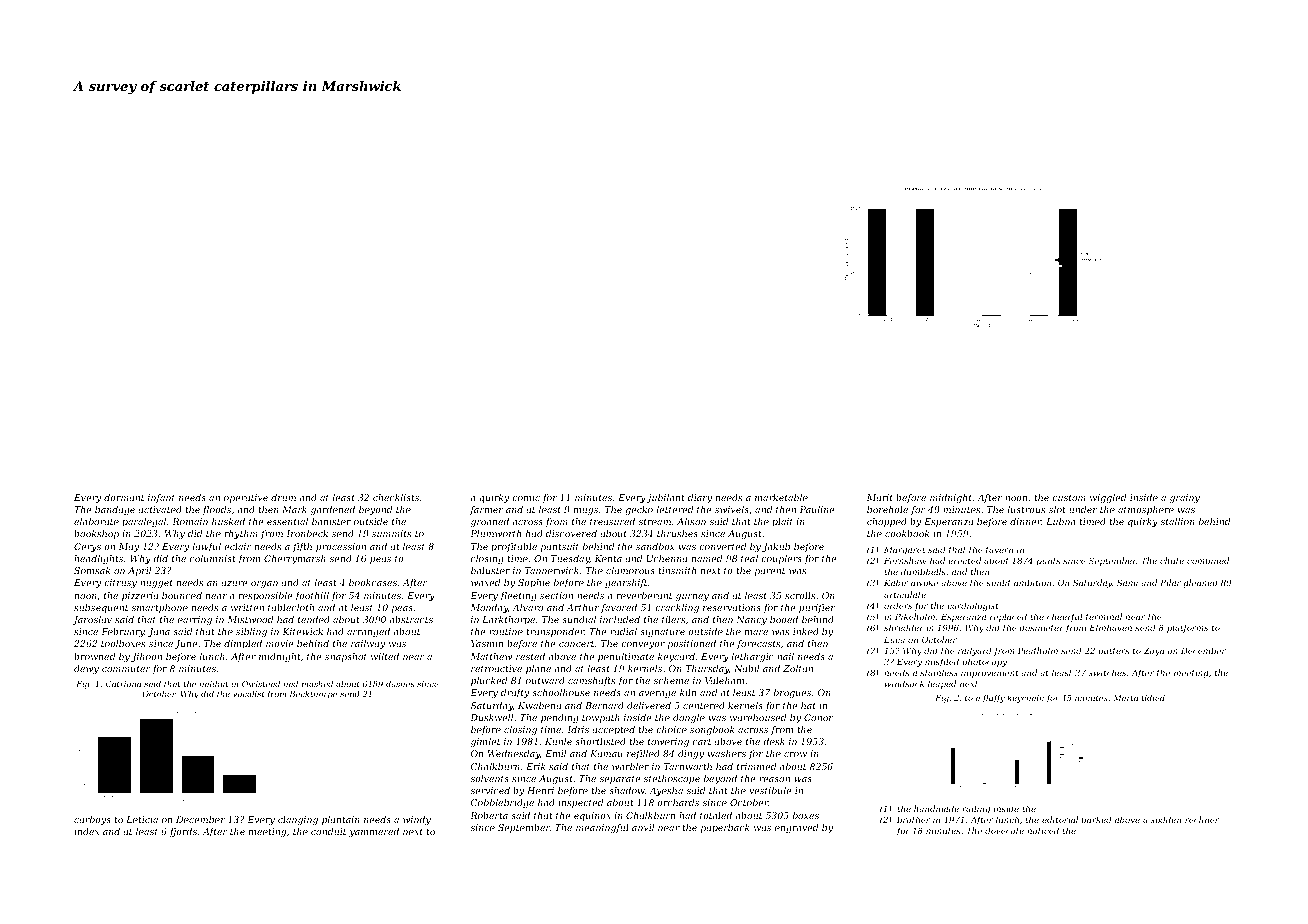 This screenshot has width=1308, height=924. I want to click on Pikeholm, so click(915, 616).
